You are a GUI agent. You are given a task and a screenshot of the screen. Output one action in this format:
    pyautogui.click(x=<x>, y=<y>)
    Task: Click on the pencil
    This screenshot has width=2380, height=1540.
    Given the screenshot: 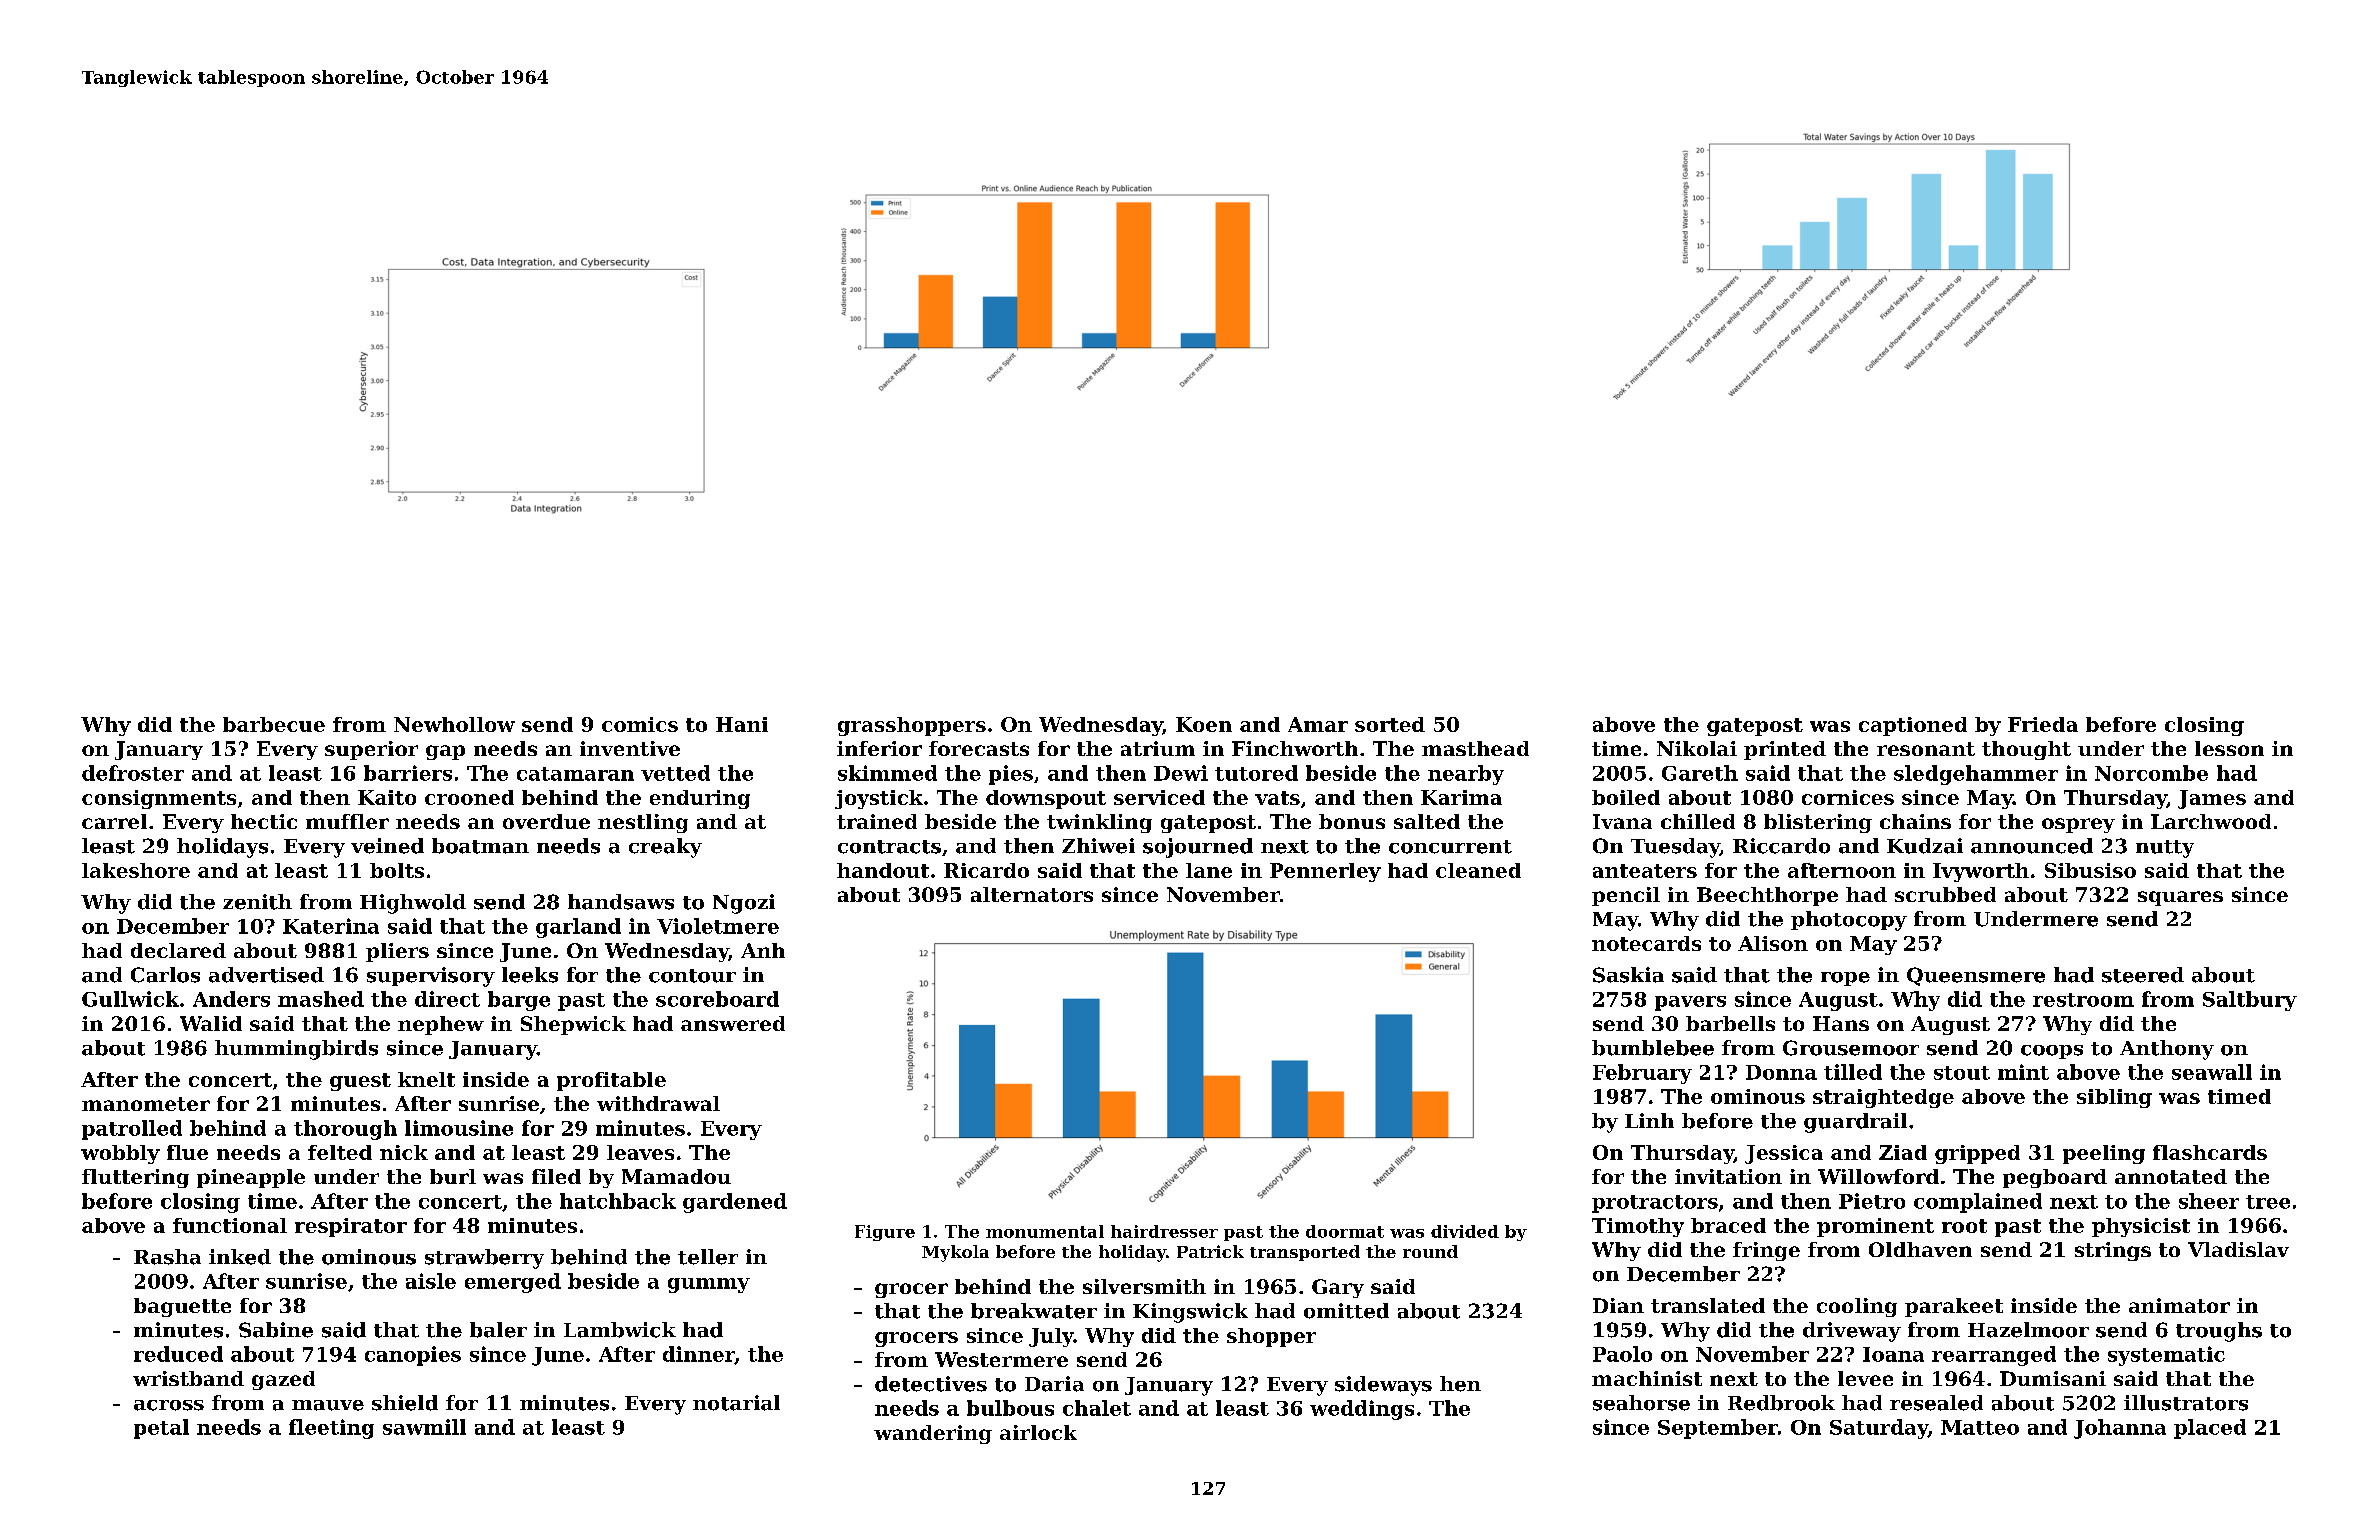 What is the action you would take?
    pyautogui.click(x=1626, y=896)
